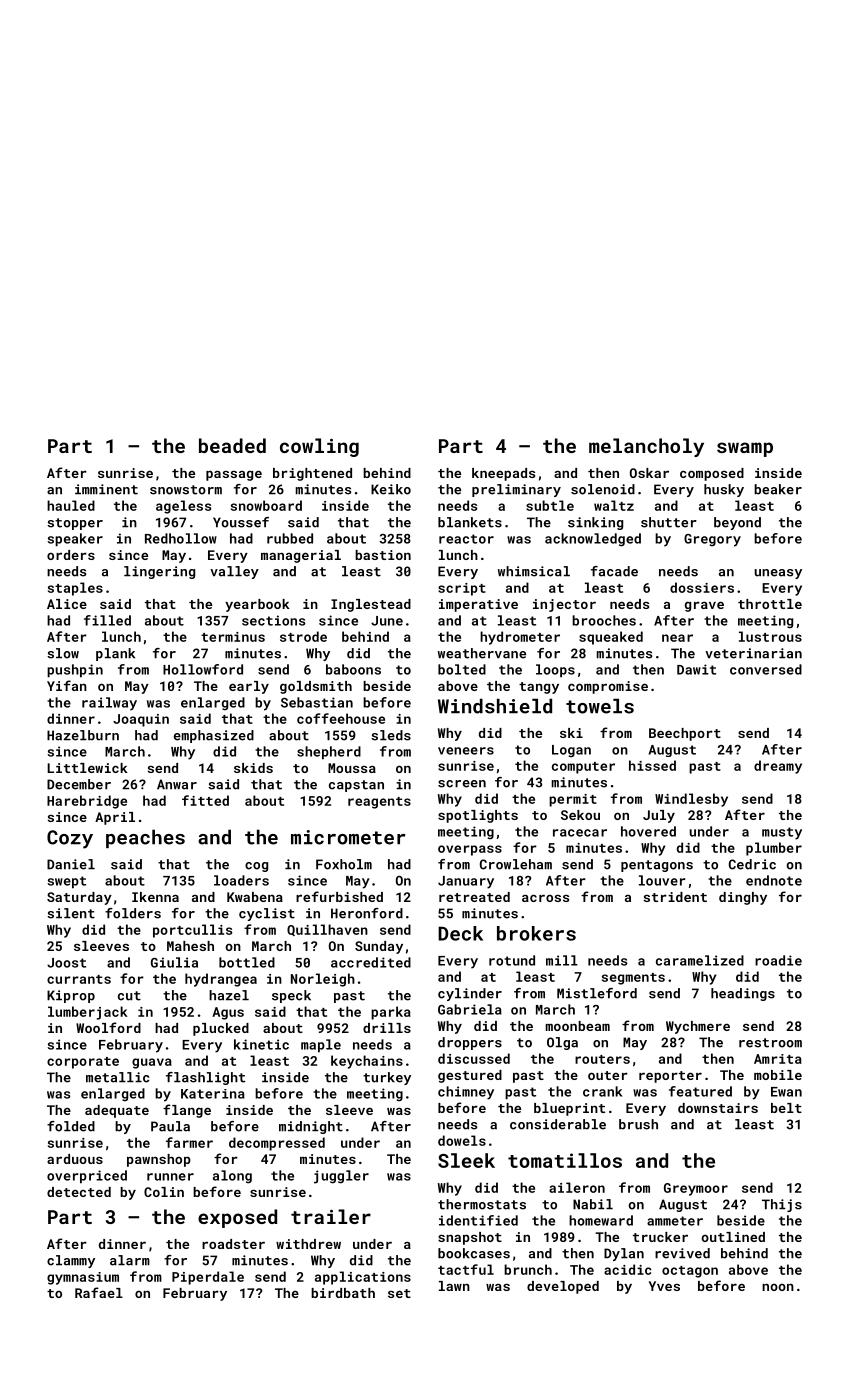 The width and height of the image is (849, 1400). What do you see at coordinates (232, 445) in the image?
I see `beaded` at bounding box center [232, 445].
